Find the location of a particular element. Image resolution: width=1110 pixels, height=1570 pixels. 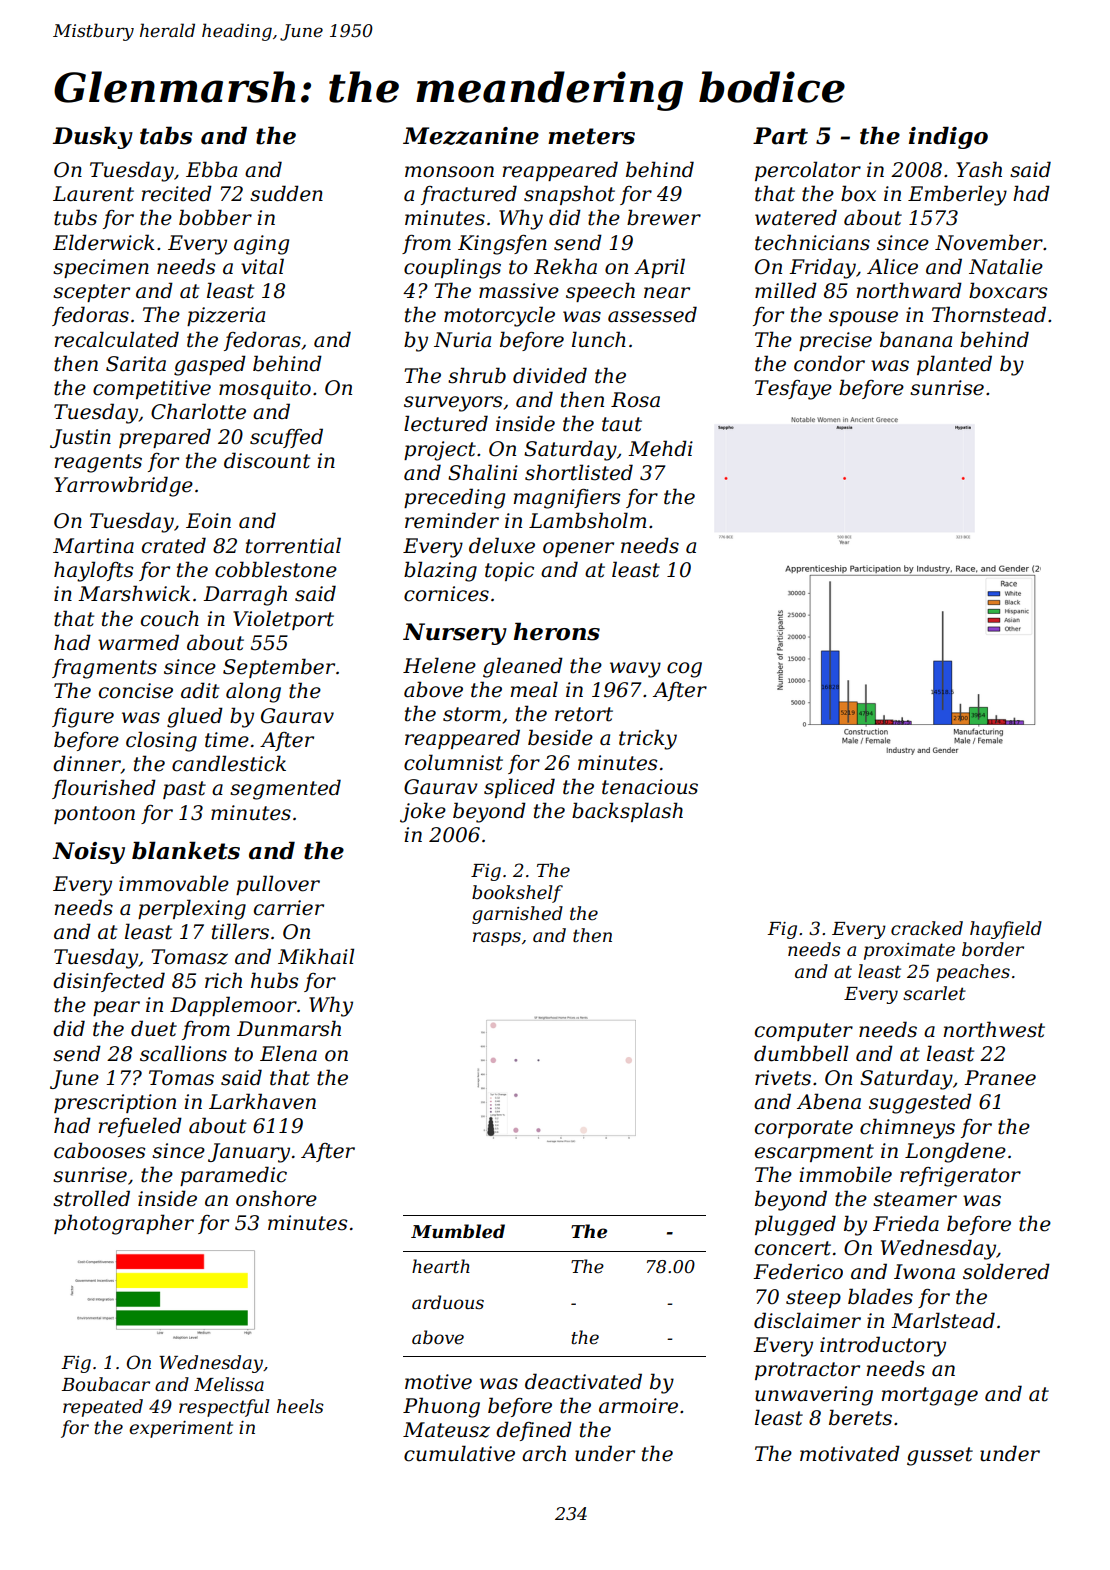

reagents is located at coordinates (98, 463).
